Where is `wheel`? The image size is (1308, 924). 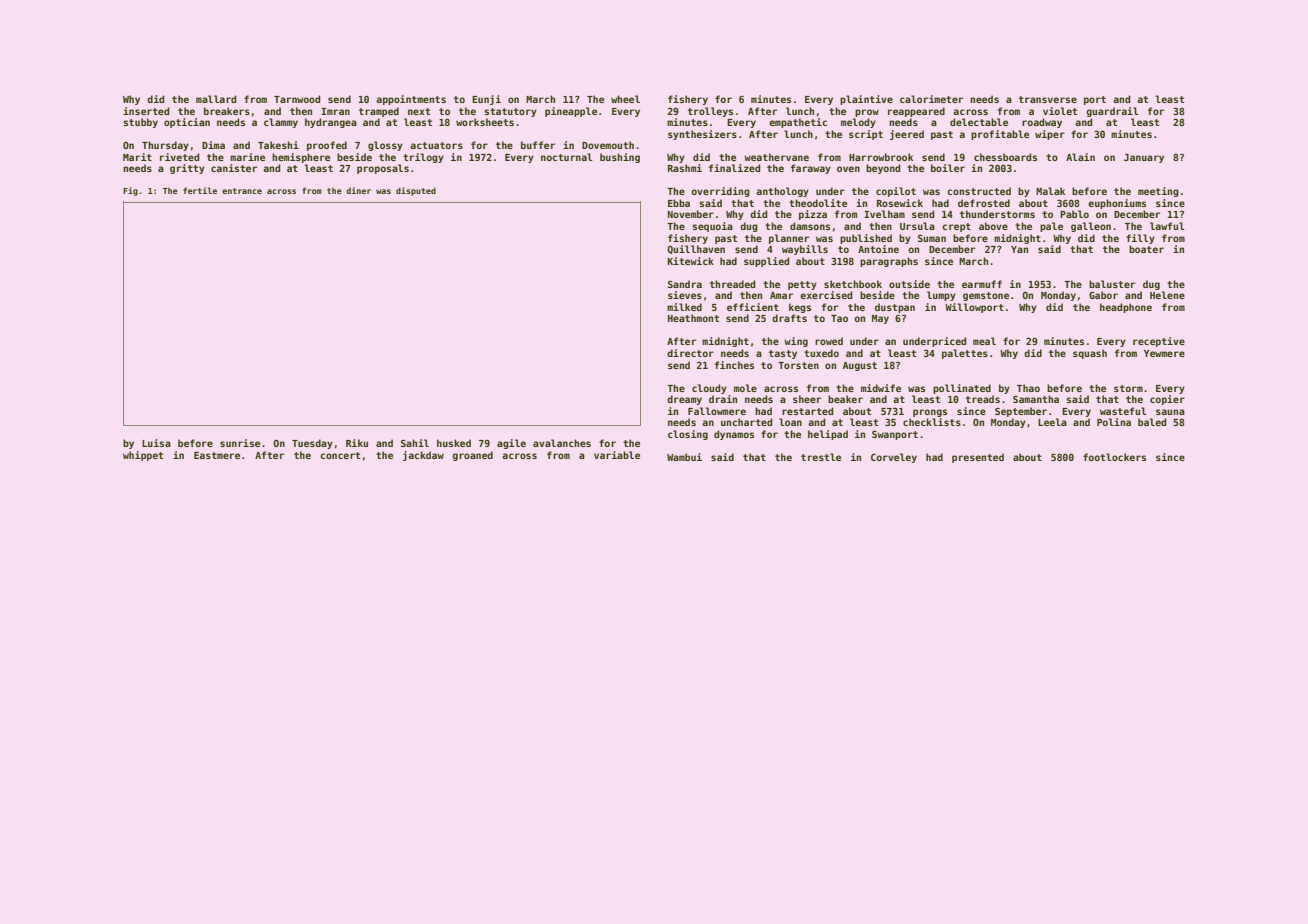 wheel is located at coordinates (625, 99).
